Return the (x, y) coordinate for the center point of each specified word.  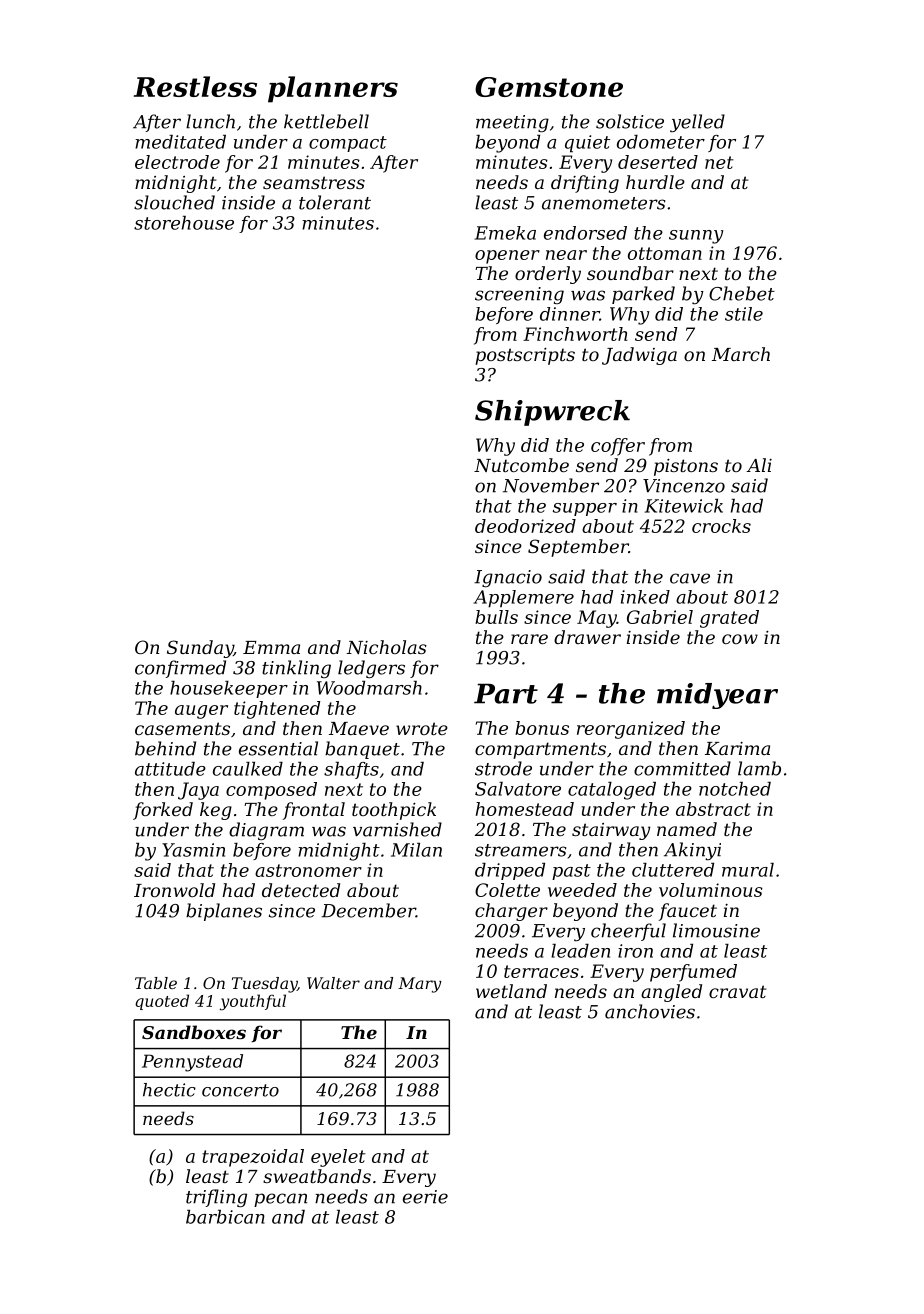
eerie (425, 1197)
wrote (422, 728)
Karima (737, 748)
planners (333, 89)
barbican (225, 1217)
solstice (630, 121)
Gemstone (549, 87)
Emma (271, 647)
